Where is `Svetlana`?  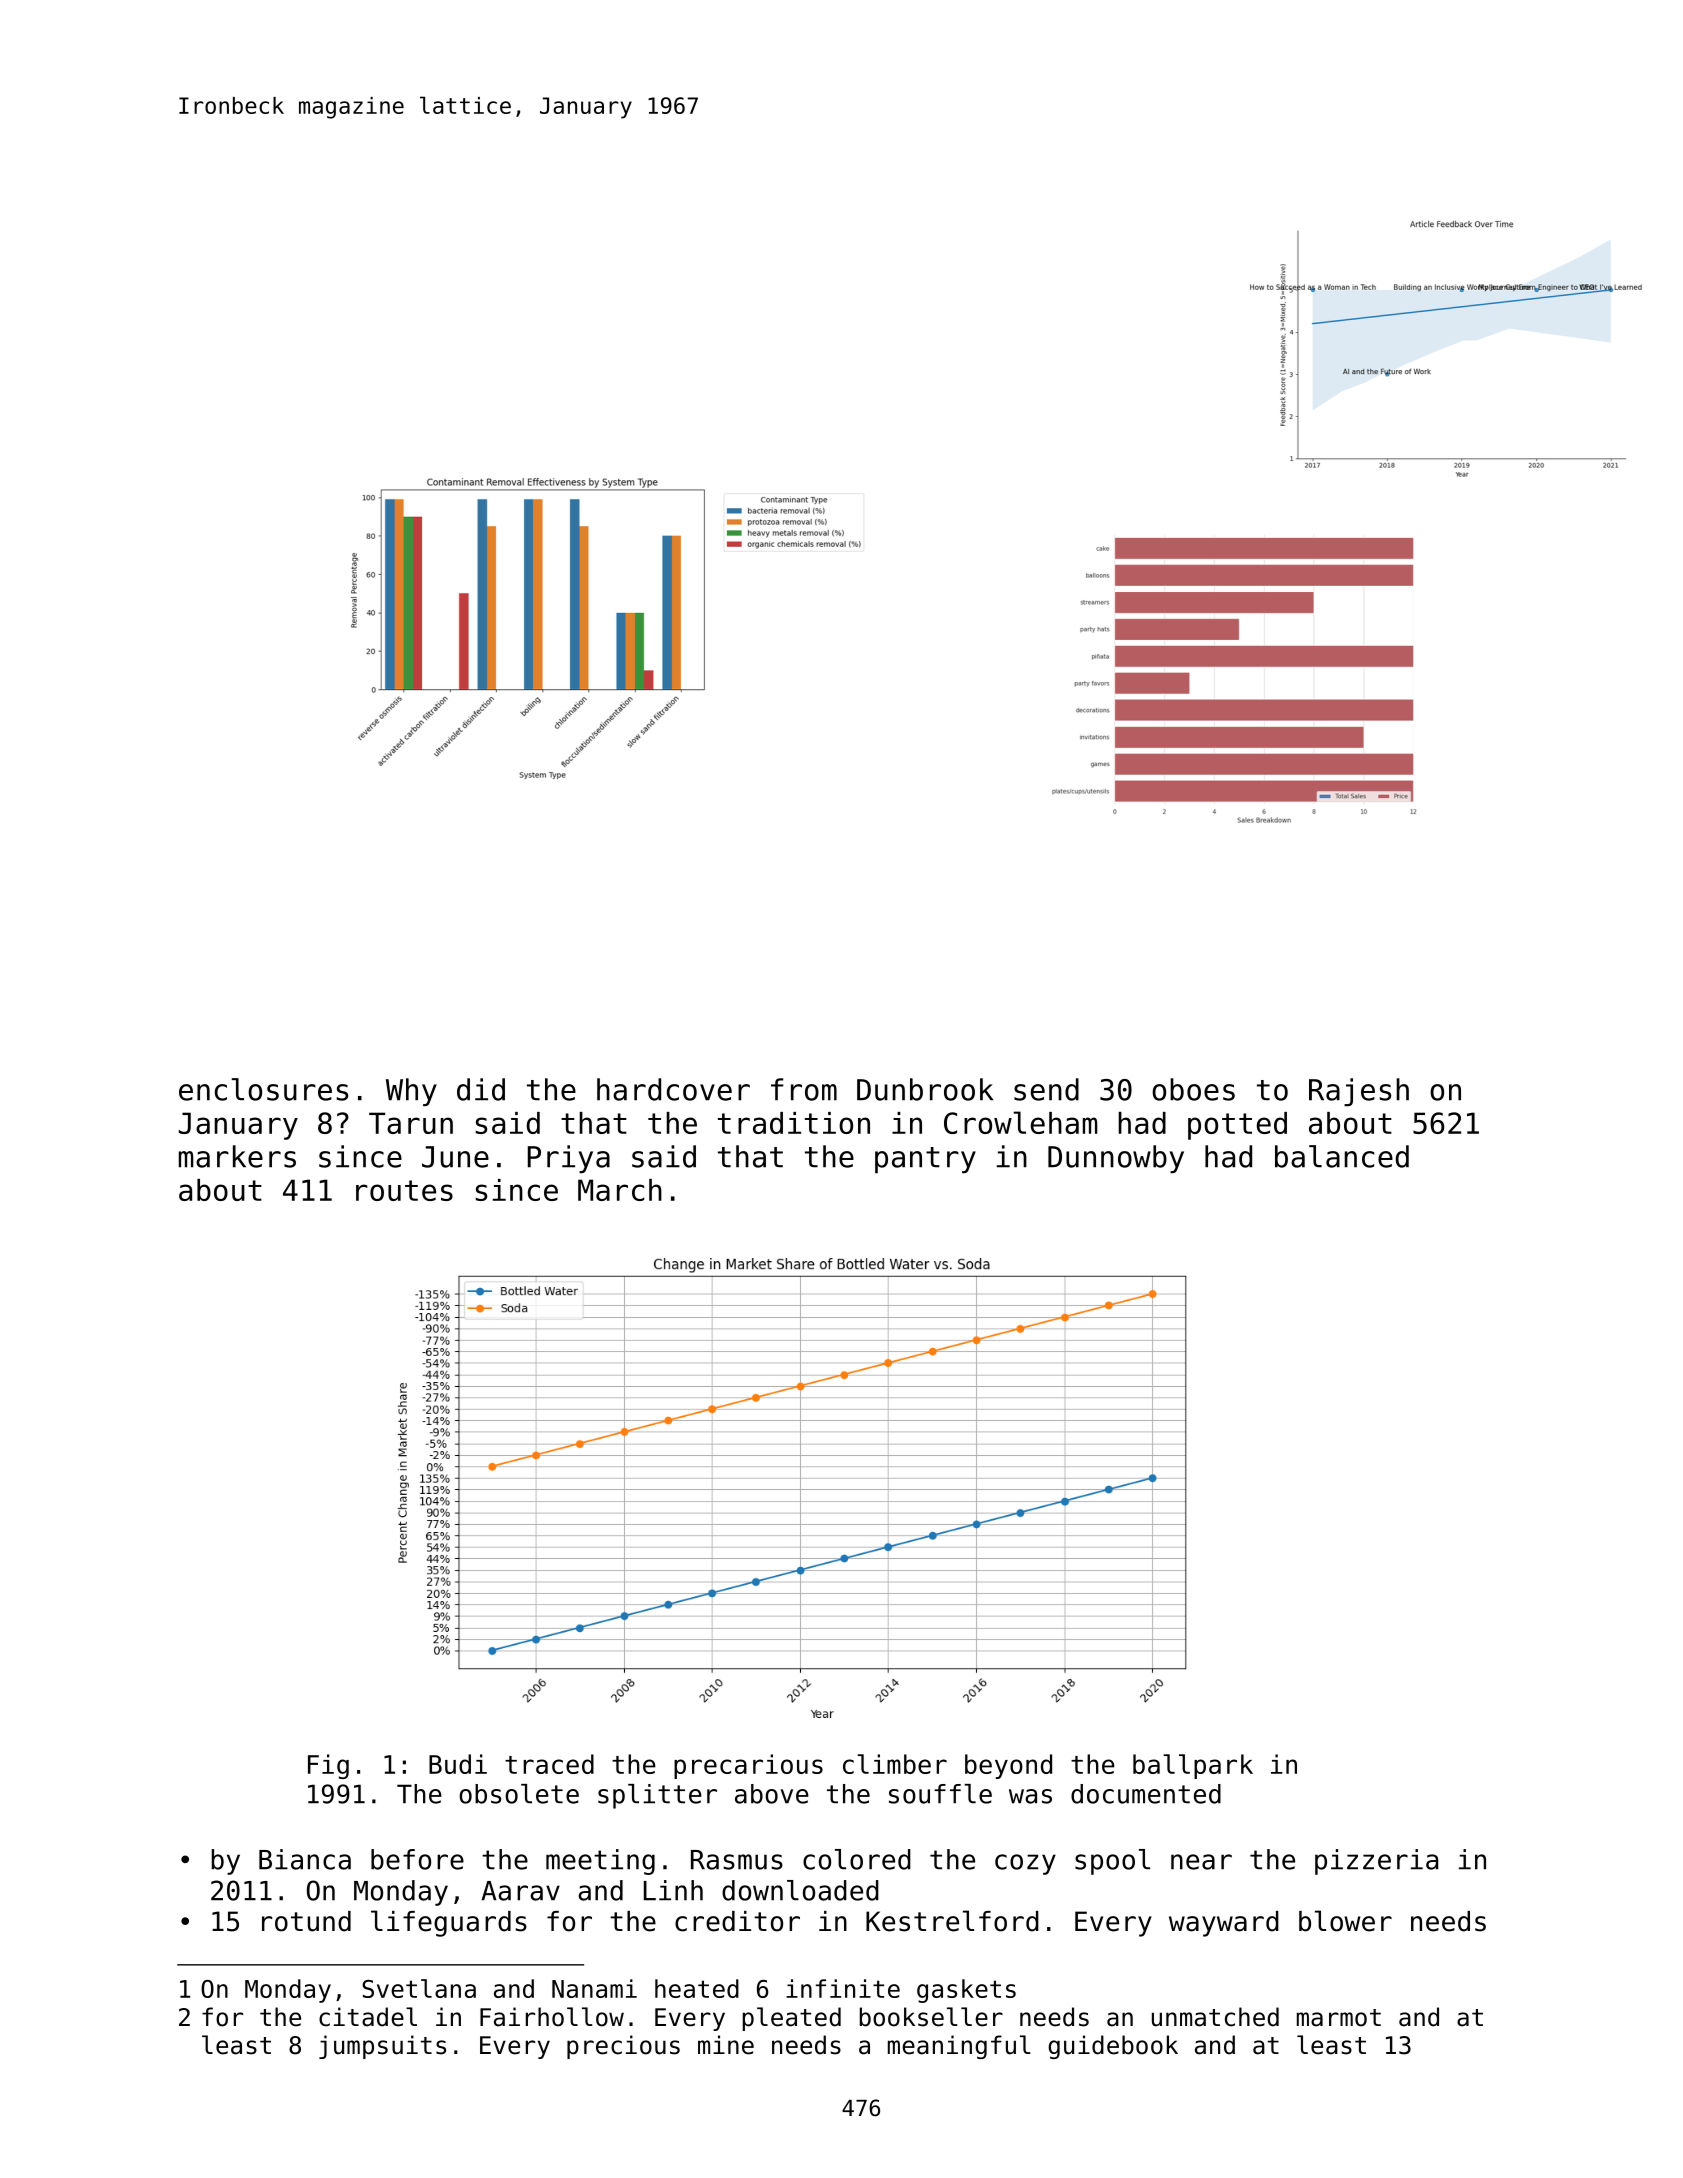 Svetlana is located at coordinates (419, 1988).
